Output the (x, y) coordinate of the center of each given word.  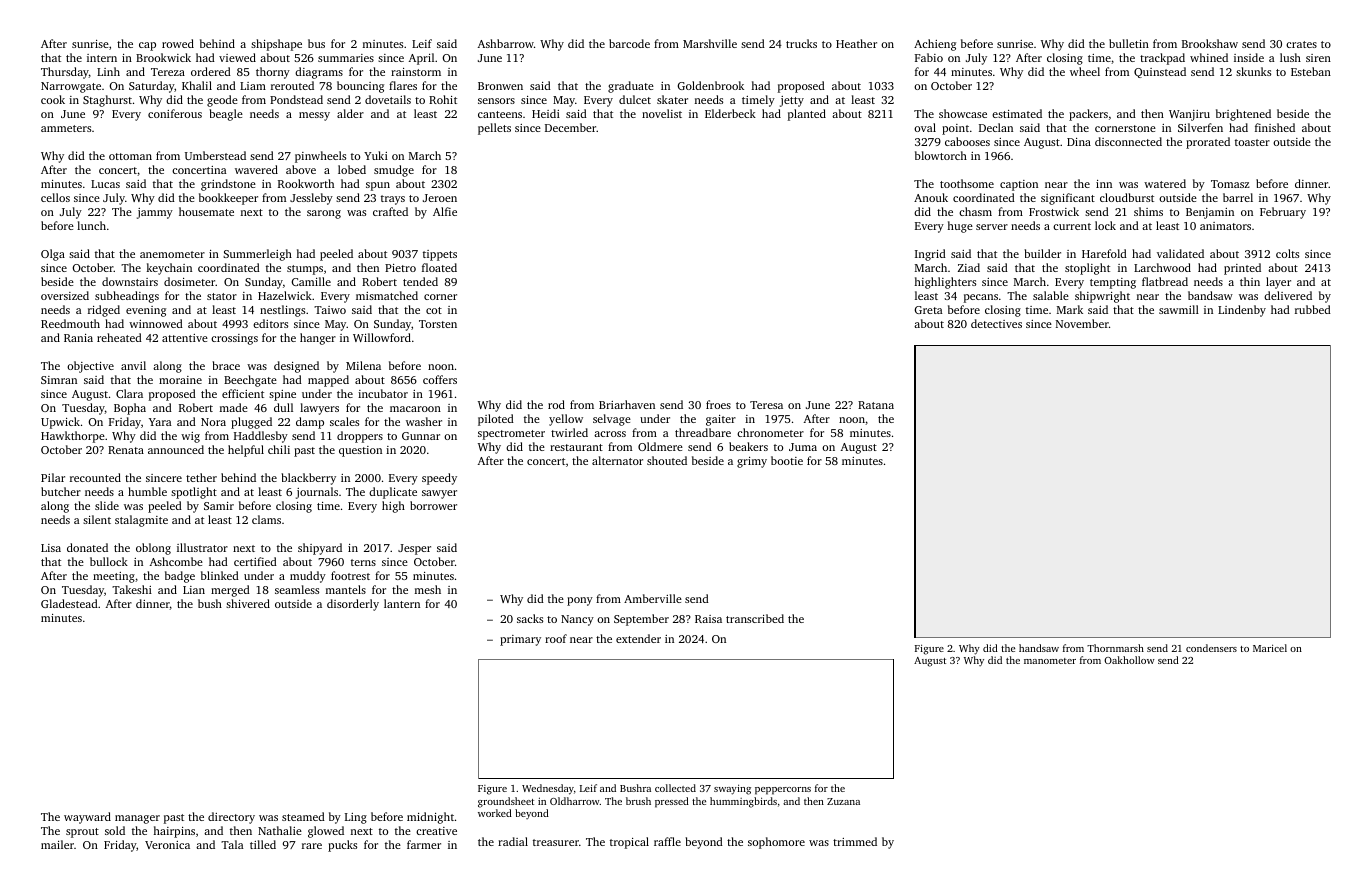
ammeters (66, 128)
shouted (667, 460)
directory (231, 818)
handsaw (1039, 648)
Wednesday (548, 789)
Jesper (414, 549)
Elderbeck (730, 113)
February (1283, 213)
